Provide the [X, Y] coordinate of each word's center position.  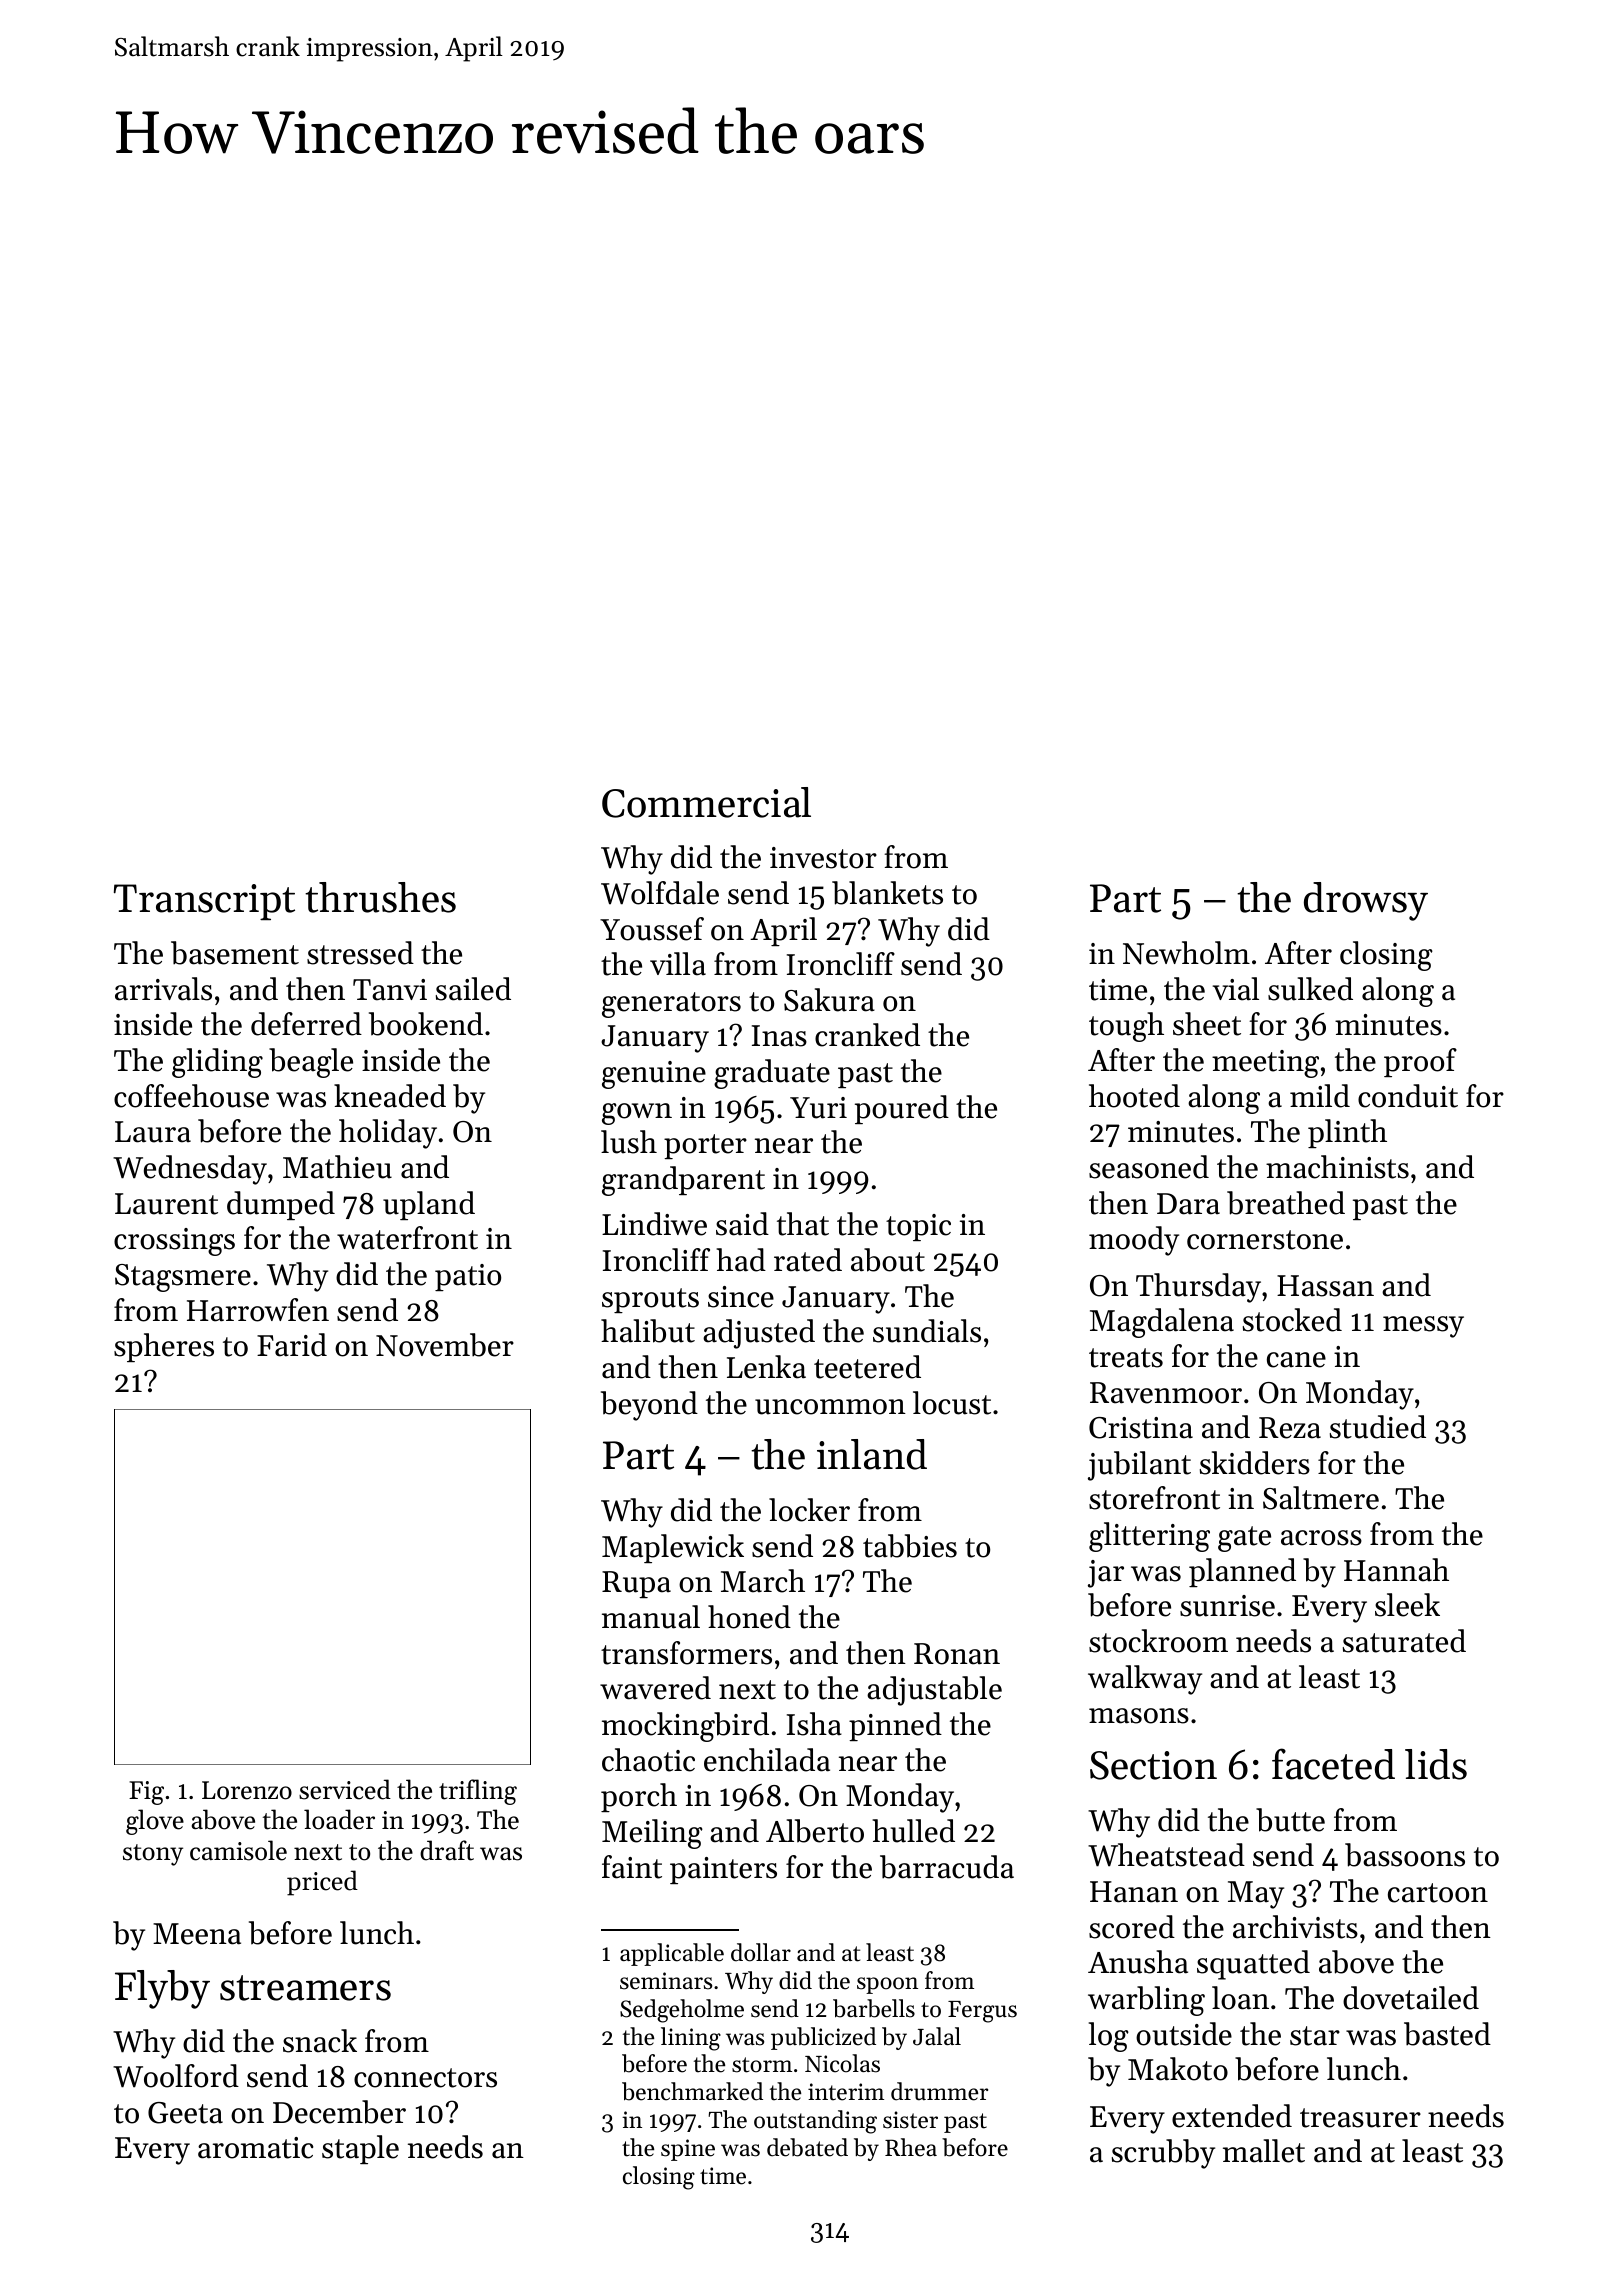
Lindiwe [654, 1224]
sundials [927, 1331]
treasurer [1360, 2118]
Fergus [982, 2012]
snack [320, 2041]
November [445, 1345]
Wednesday [190, 1170]
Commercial [706, 802]
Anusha [1138, 1962]
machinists [1337, 1167]
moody [1134, 1241]
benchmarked [692, 2091]
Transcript [204, 902]
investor [823, 858]
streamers [305, 1988]
